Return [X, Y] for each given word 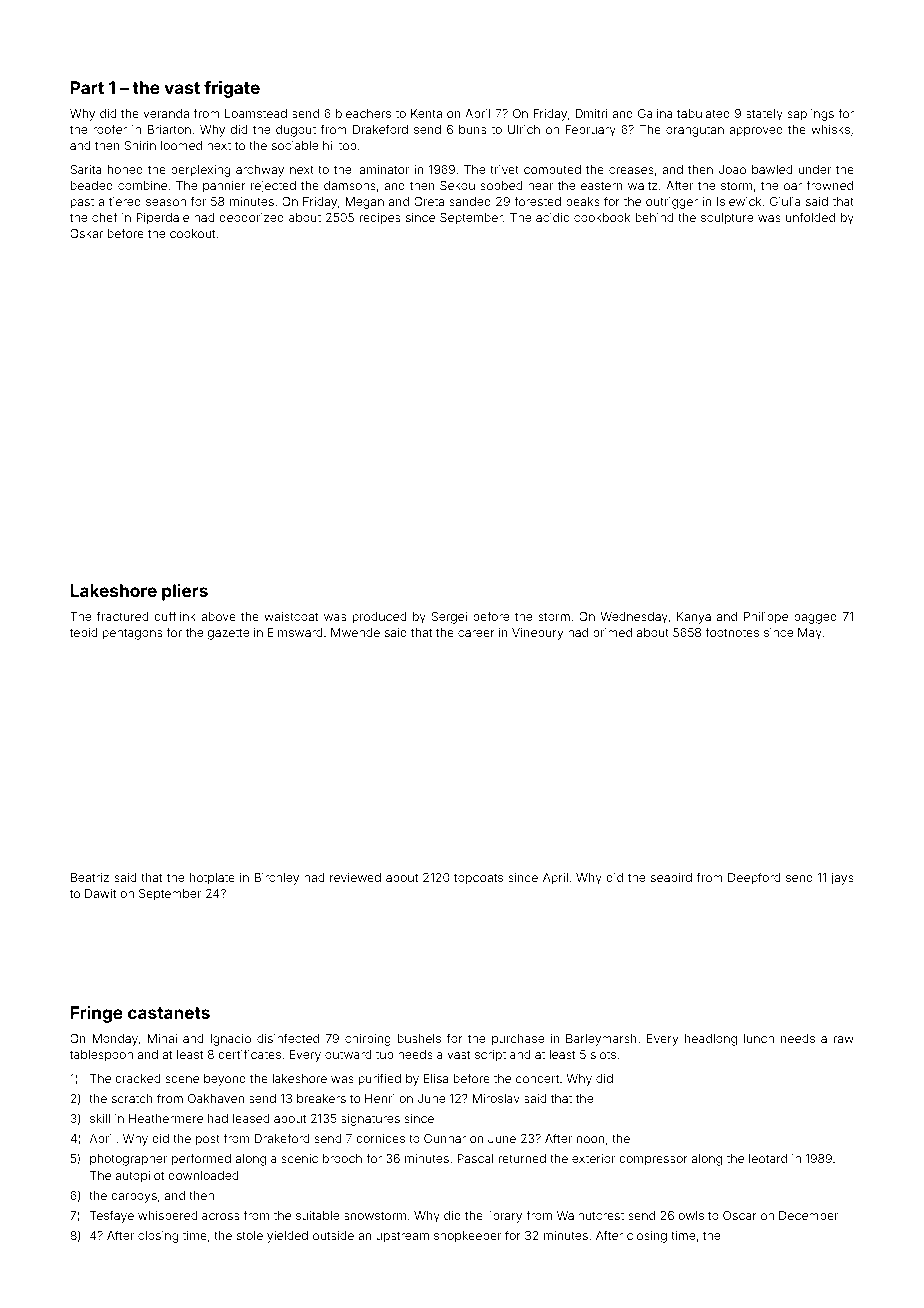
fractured [122, 616]
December [808, 1215]
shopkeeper [467, 1237]
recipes [380, 219]
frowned [829, 185]
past [82, 203]
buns [472, 129]
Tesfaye [112, 1216]
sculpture [727, 219]
